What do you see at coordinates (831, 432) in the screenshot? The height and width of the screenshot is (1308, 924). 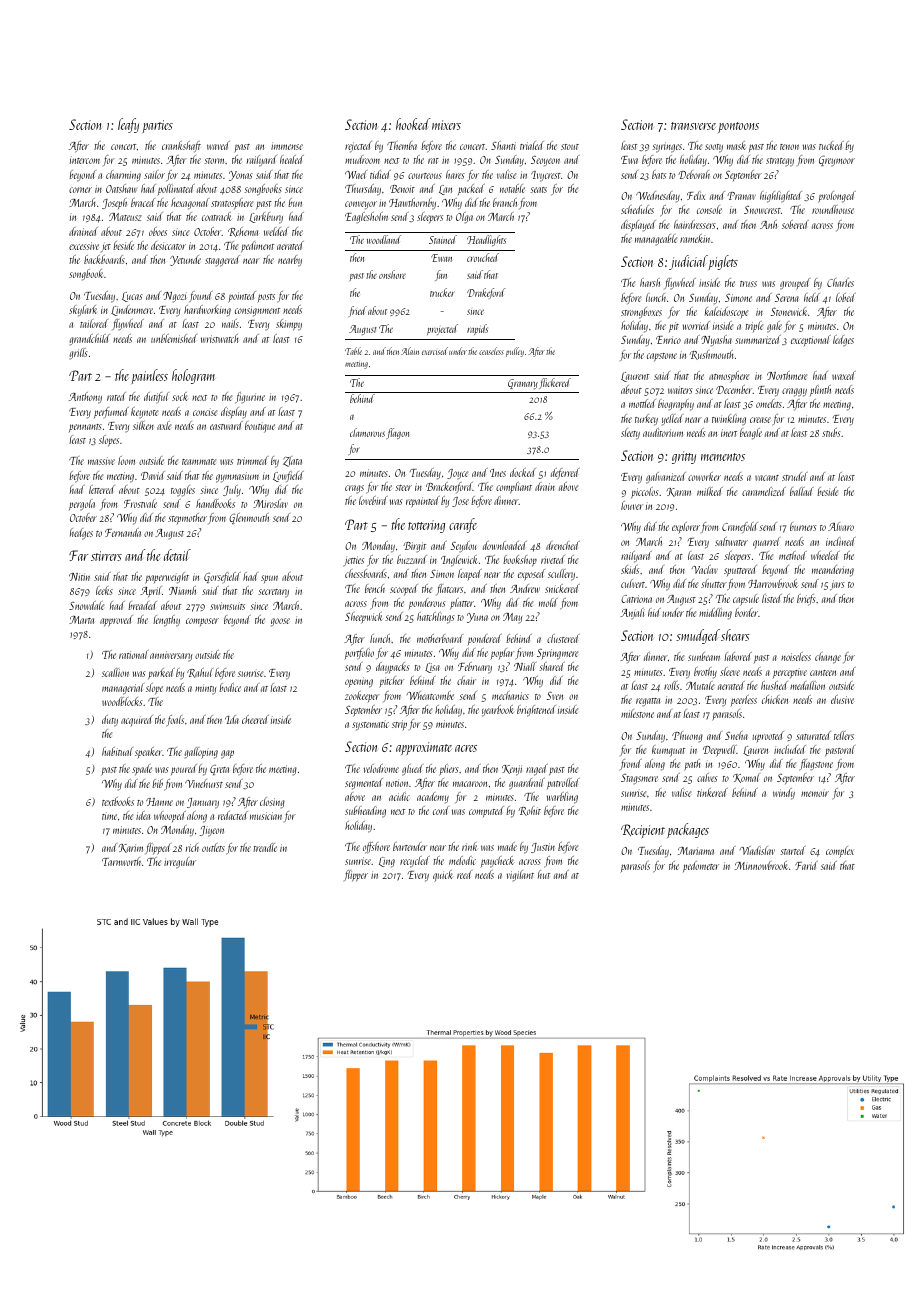 I see `stubs` at bounding box center [831, 432].
